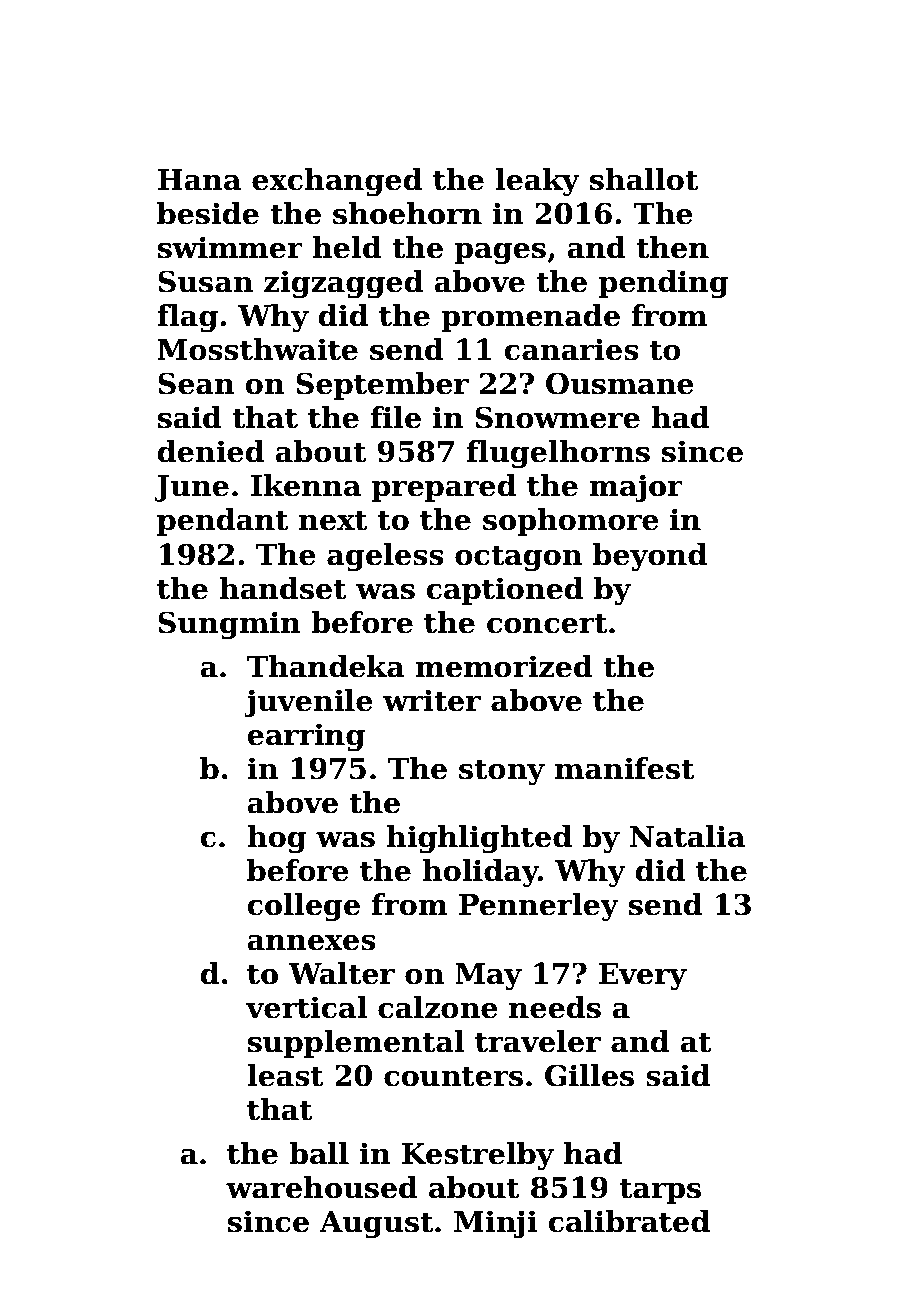 Image resolution: width=924 pixels, height=1311 pixels. What do you see at coordinates (537, 182) in the screenshot?
I see `leaky` at bounding box center [537, 182].
